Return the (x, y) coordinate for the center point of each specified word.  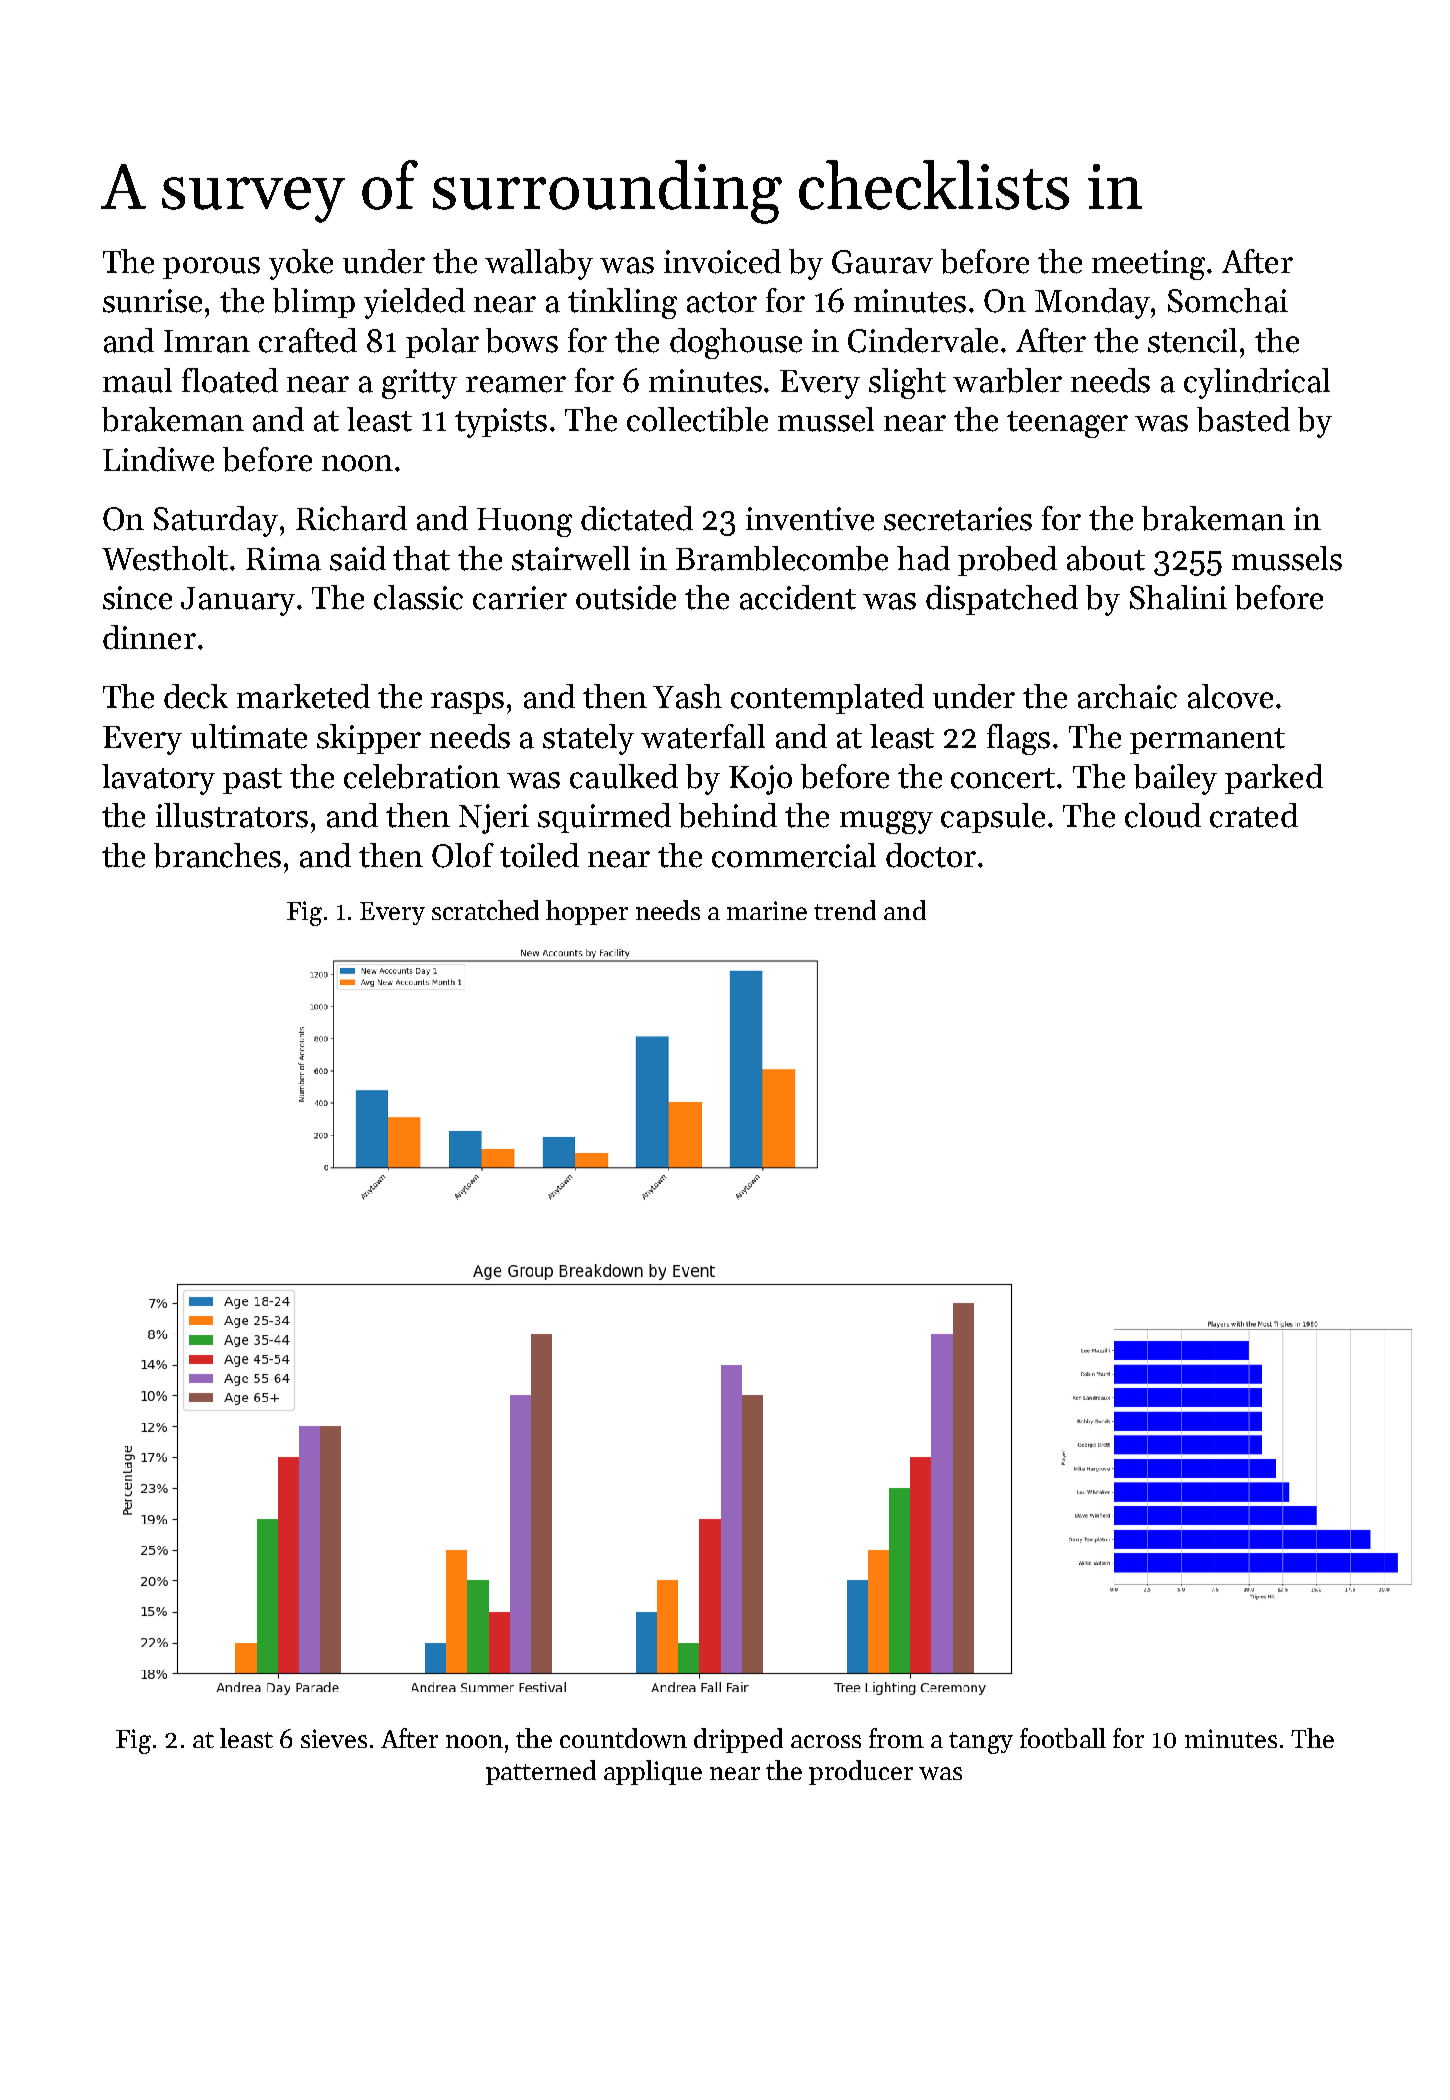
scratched (485, 910)
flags (1018, 739)
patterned (541, 1772)
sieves (334, 1738)
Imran (207, 341)
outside (626, 597)
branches (217, 855)
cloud (1163, 815)
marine (767, 910)
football (1063, 1738)
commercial (794, 855)
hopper (587, 912)
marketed (303, 696)
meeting (1148, 265)
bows (522, 340)
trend (845, 910)
